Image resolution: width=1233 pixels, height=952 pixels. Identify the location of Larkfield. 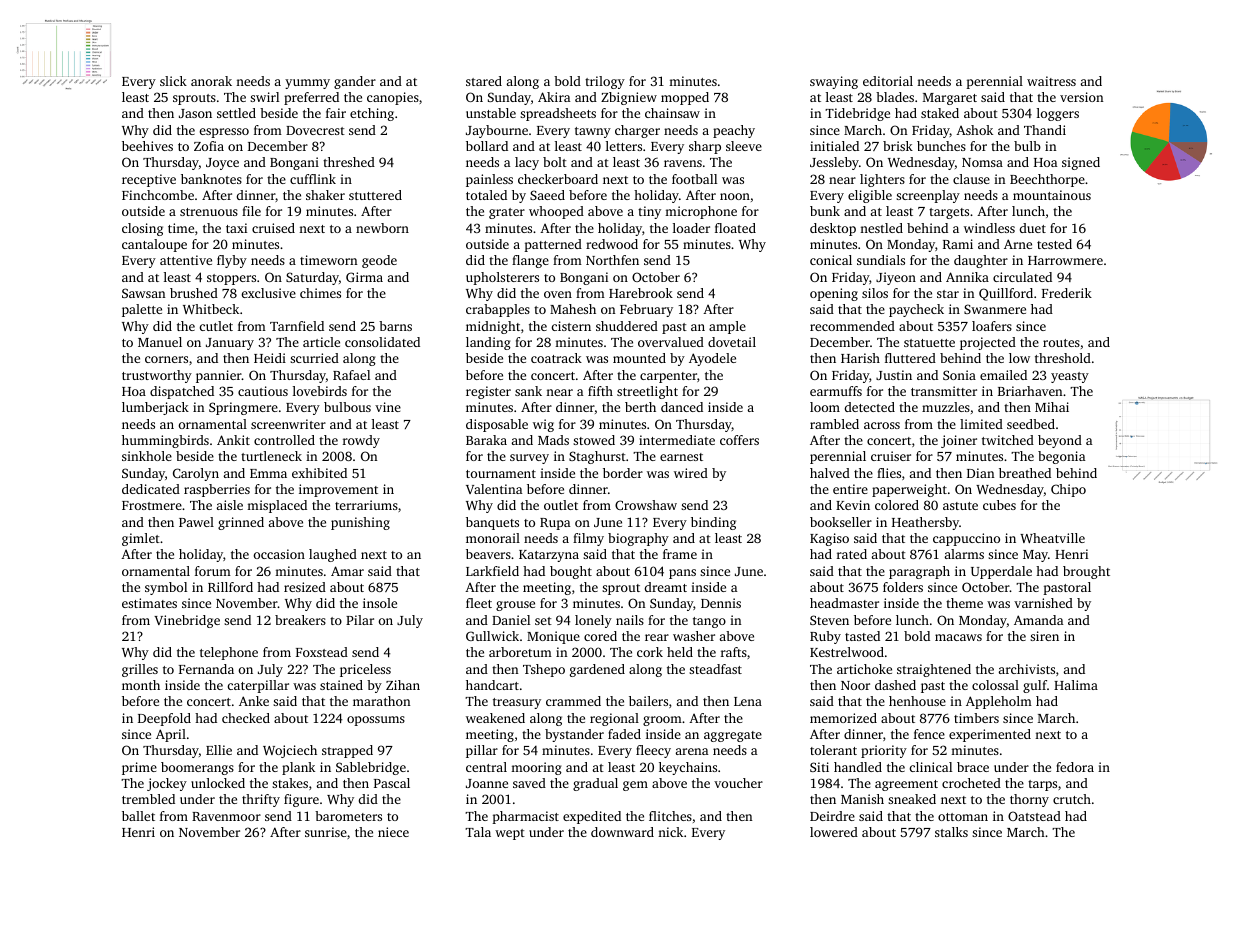
(492, 571).
